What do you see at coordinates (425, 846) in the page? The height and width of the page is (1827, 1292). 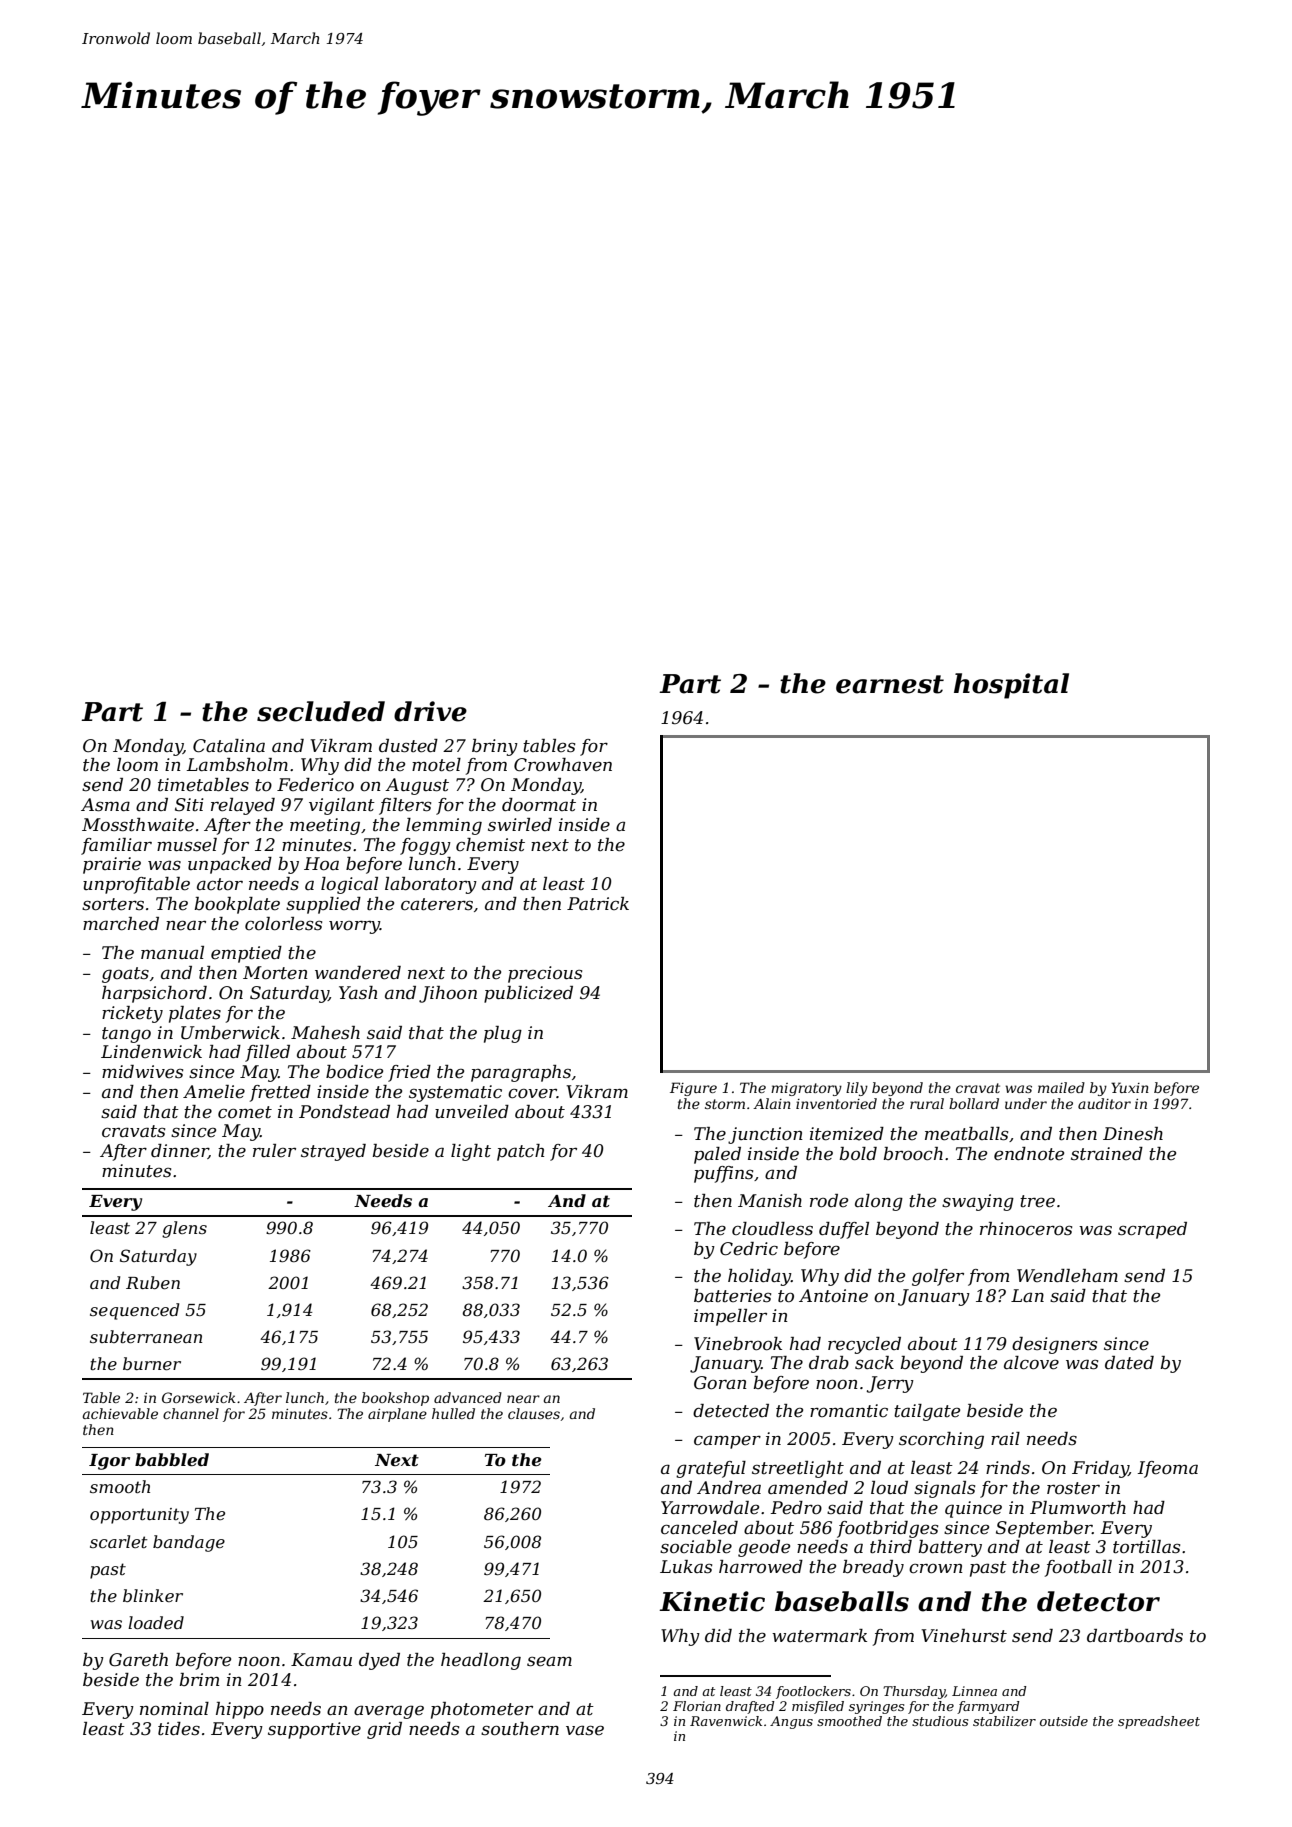 I see `foggy` at bounding box center [425, 846].
